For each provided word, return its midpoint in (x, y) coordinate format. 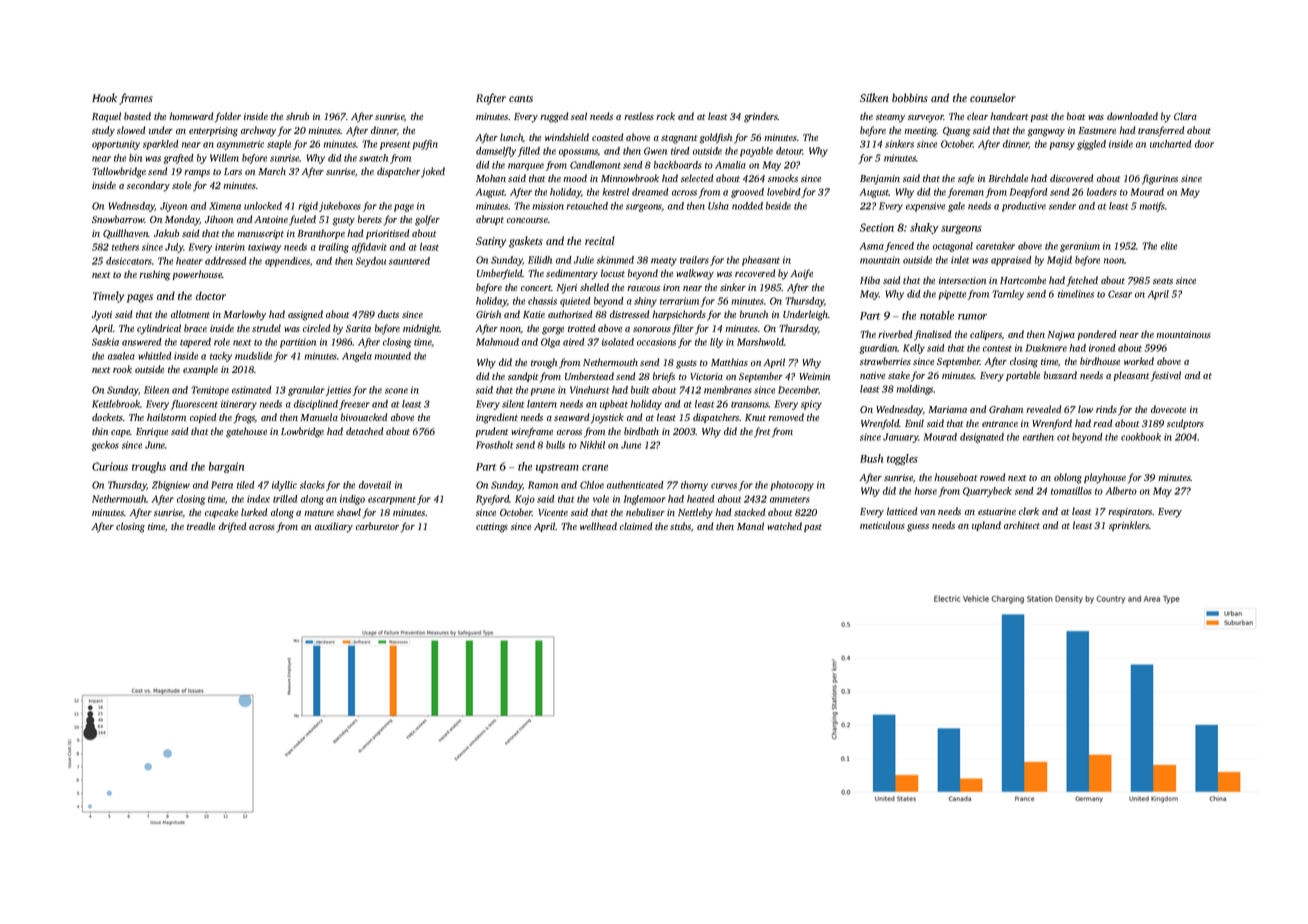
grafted (178, 159)
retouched (587, 206)
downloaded (1132, 116)
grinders (761, 117)
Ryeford (493, 500)
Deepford (1028, 193)
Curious (110, 466)
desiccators (129, 261)
